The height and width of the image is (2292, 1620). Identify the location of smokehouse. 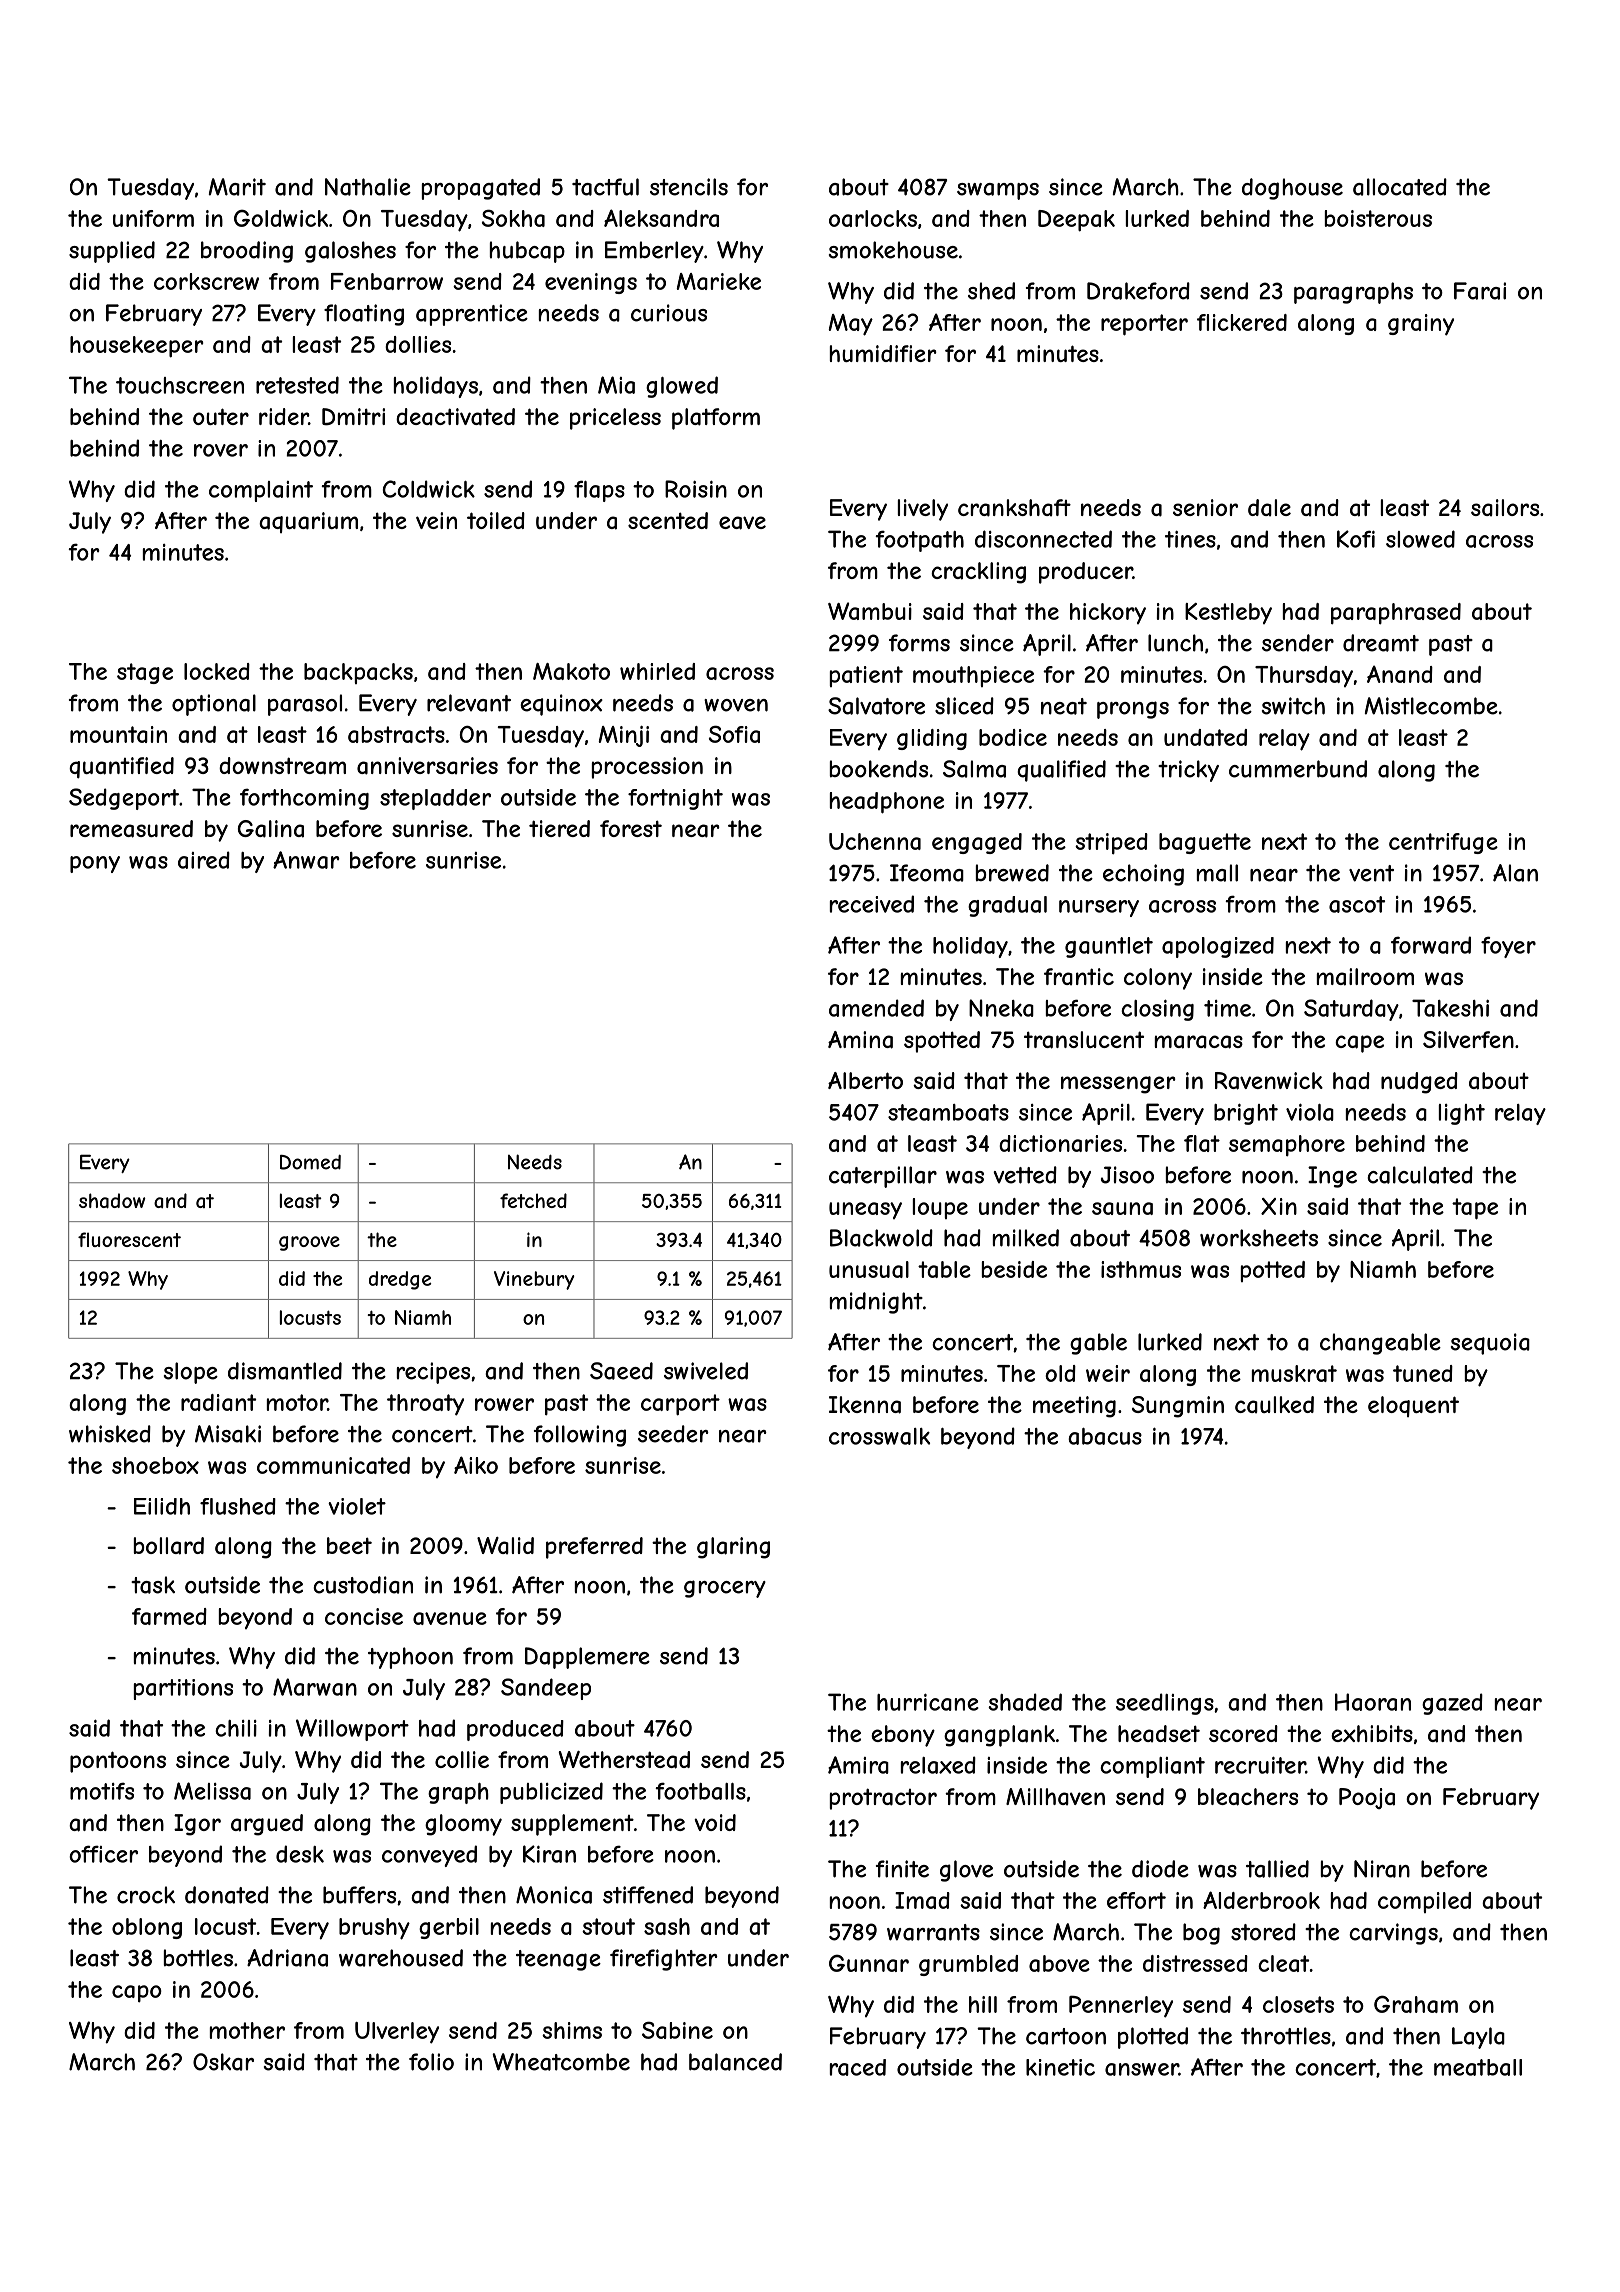
(893, 250).
